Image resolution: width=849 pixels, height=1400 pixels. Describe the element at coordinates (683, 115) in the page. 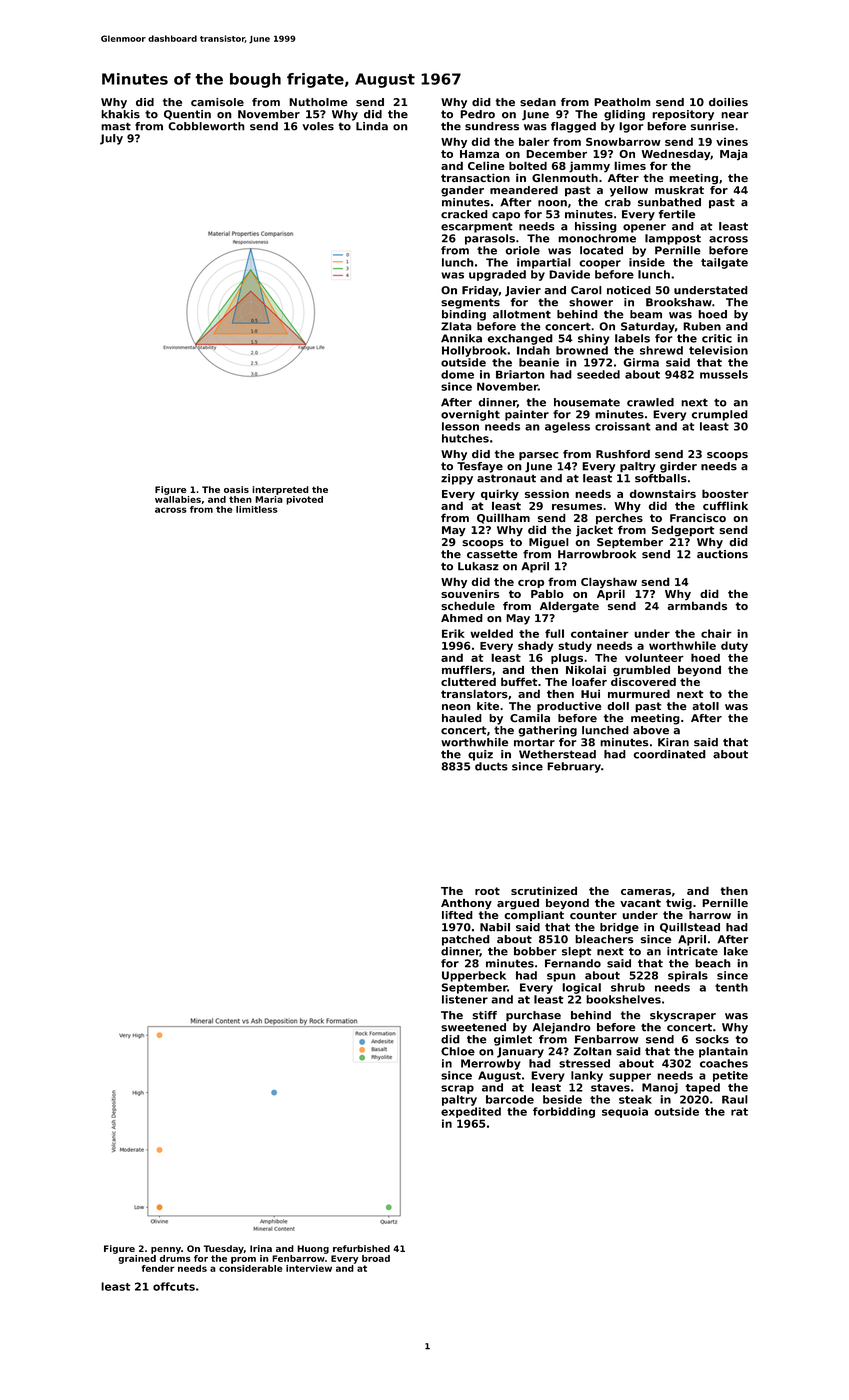

I see `repository` at that location.
